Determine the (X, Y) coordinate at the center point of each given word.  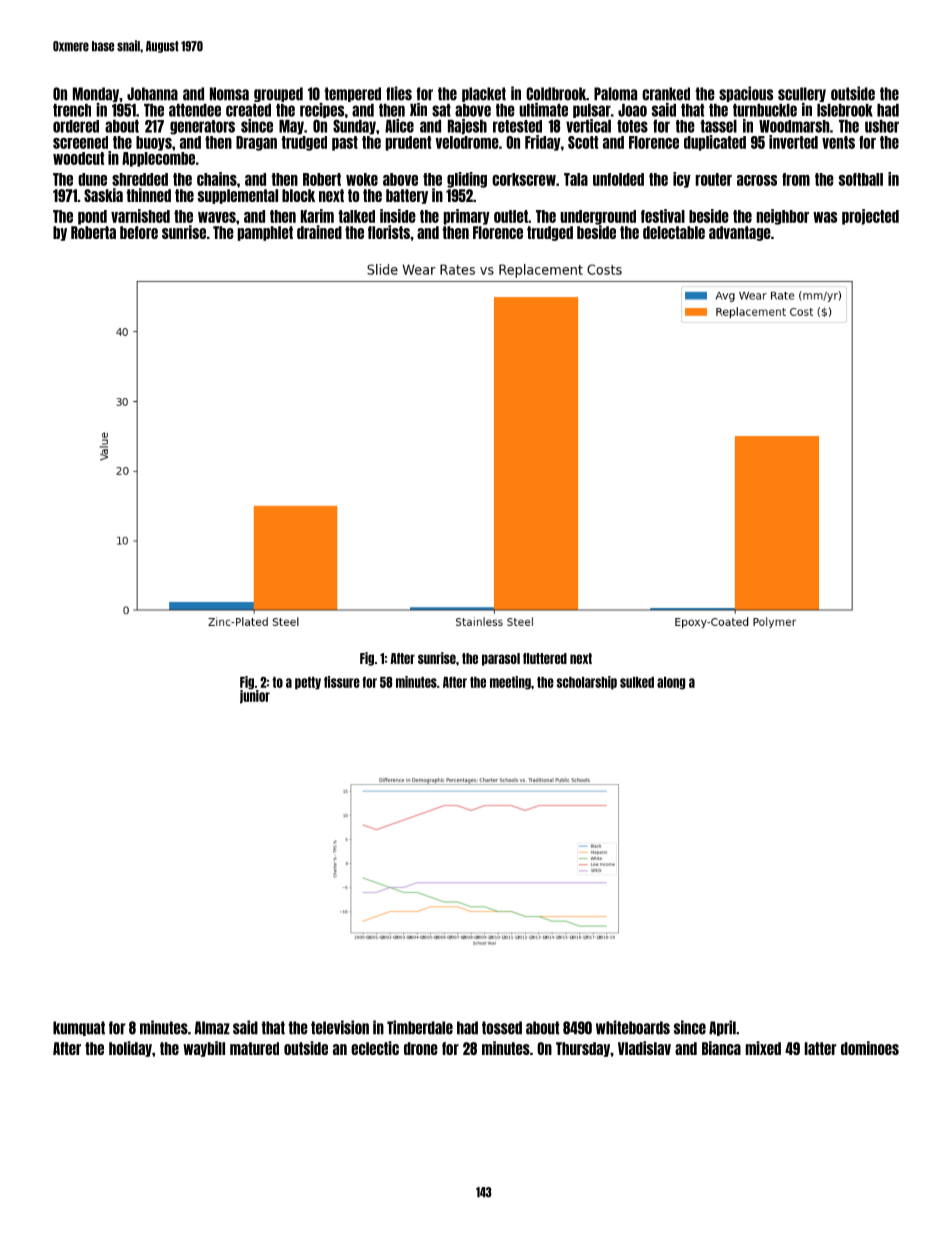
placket (484, 94)
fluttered (545, 658)
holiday (130, 1049)
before (139, 232)
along (671, 683)
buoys (154, 143)
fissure (342, 682)
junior (255, 697)
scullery (802, 94)
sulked (637, 682)
